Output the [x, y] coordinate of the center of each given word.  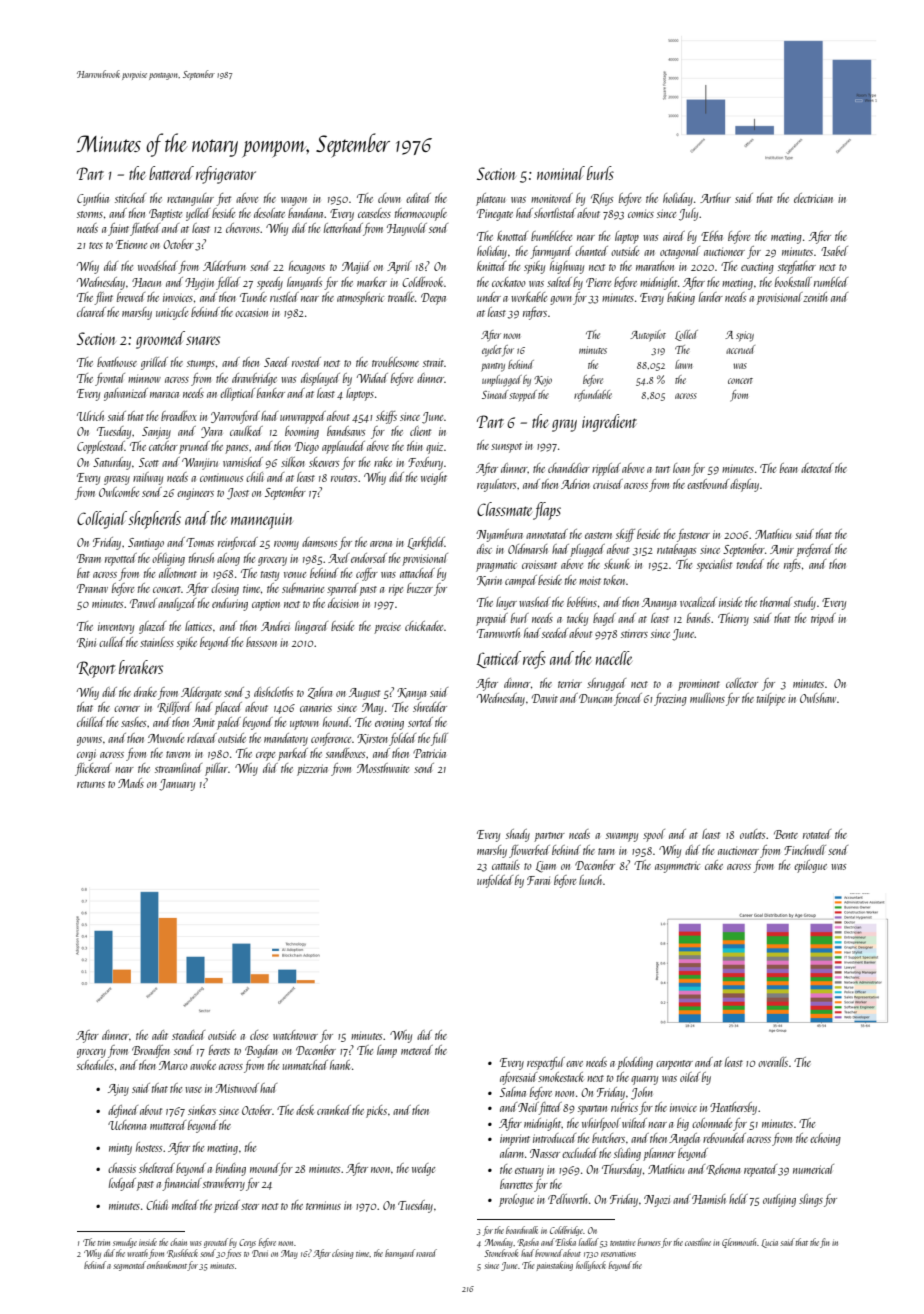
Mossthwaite [383, 768]
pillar [216, 769]
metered [417, 1050]
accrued [740, 349]
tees [96, 245]
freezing [670, 699]
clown [389, 198]
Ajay [118, 1090]
